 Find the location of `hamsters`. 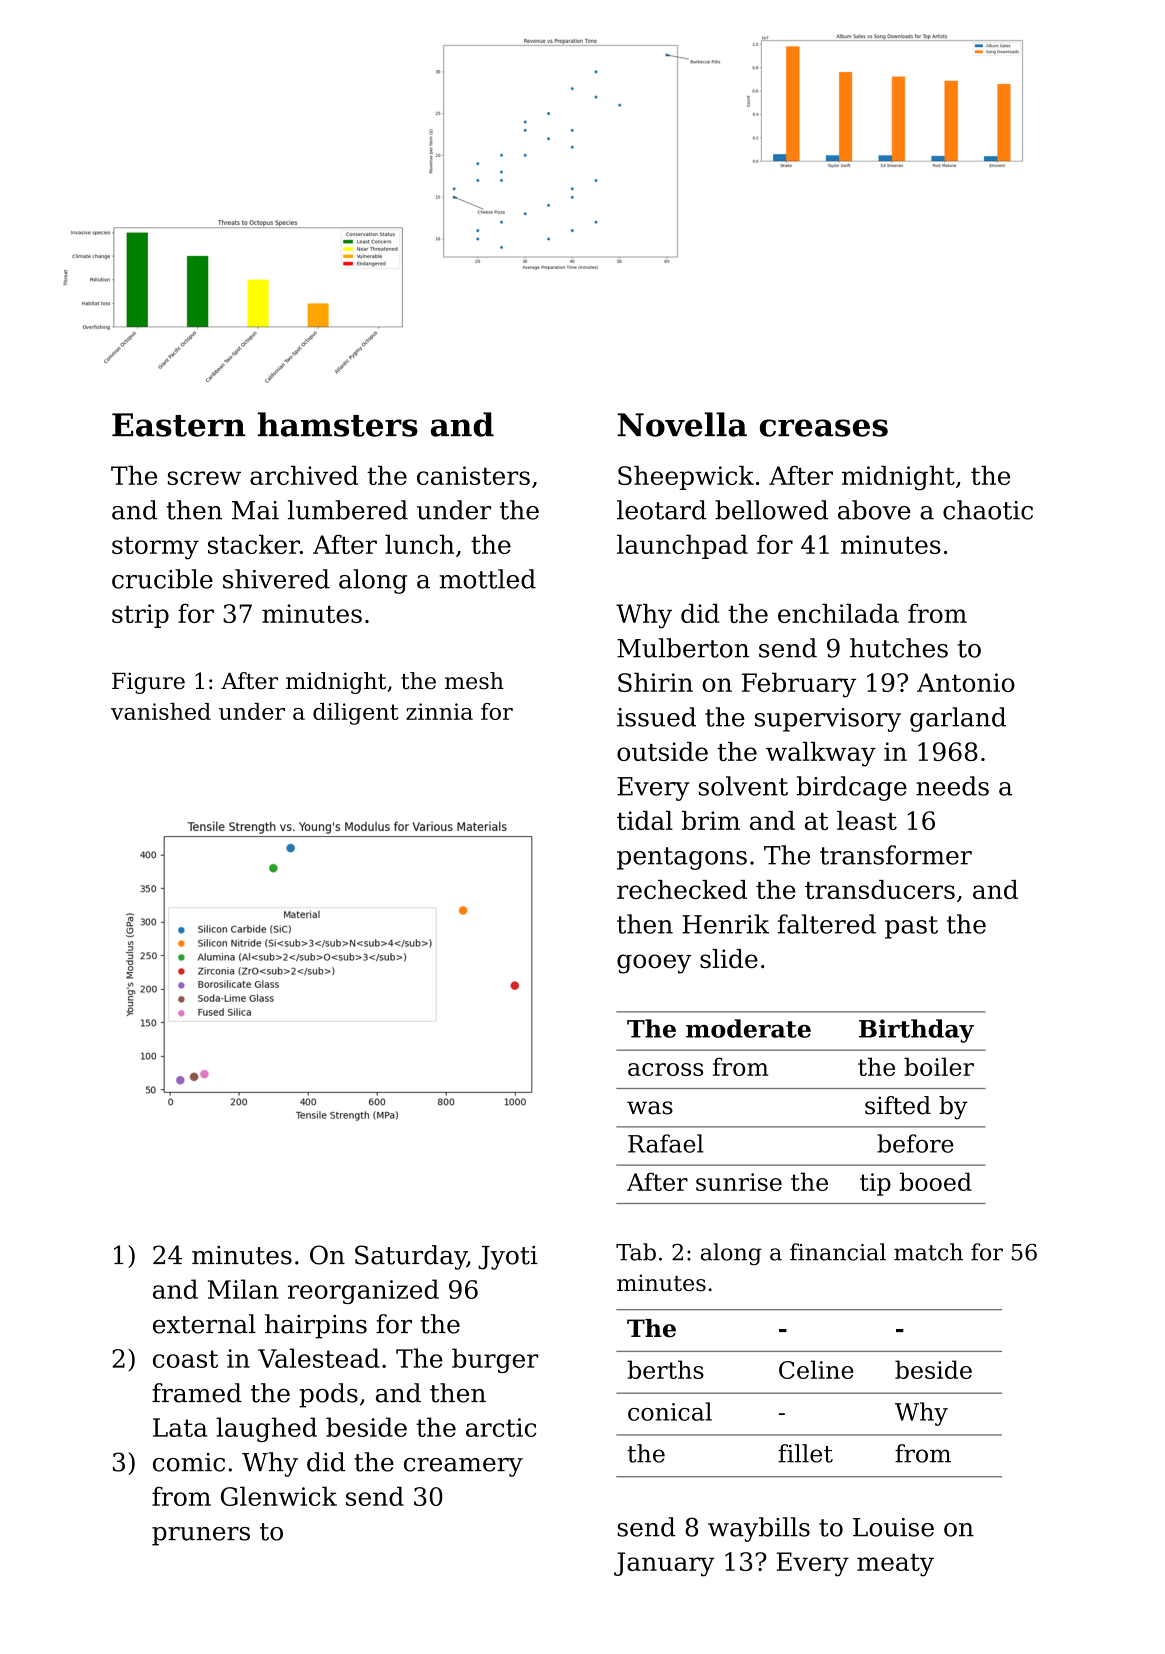

hamsters is located at coordinates (338, 424).
